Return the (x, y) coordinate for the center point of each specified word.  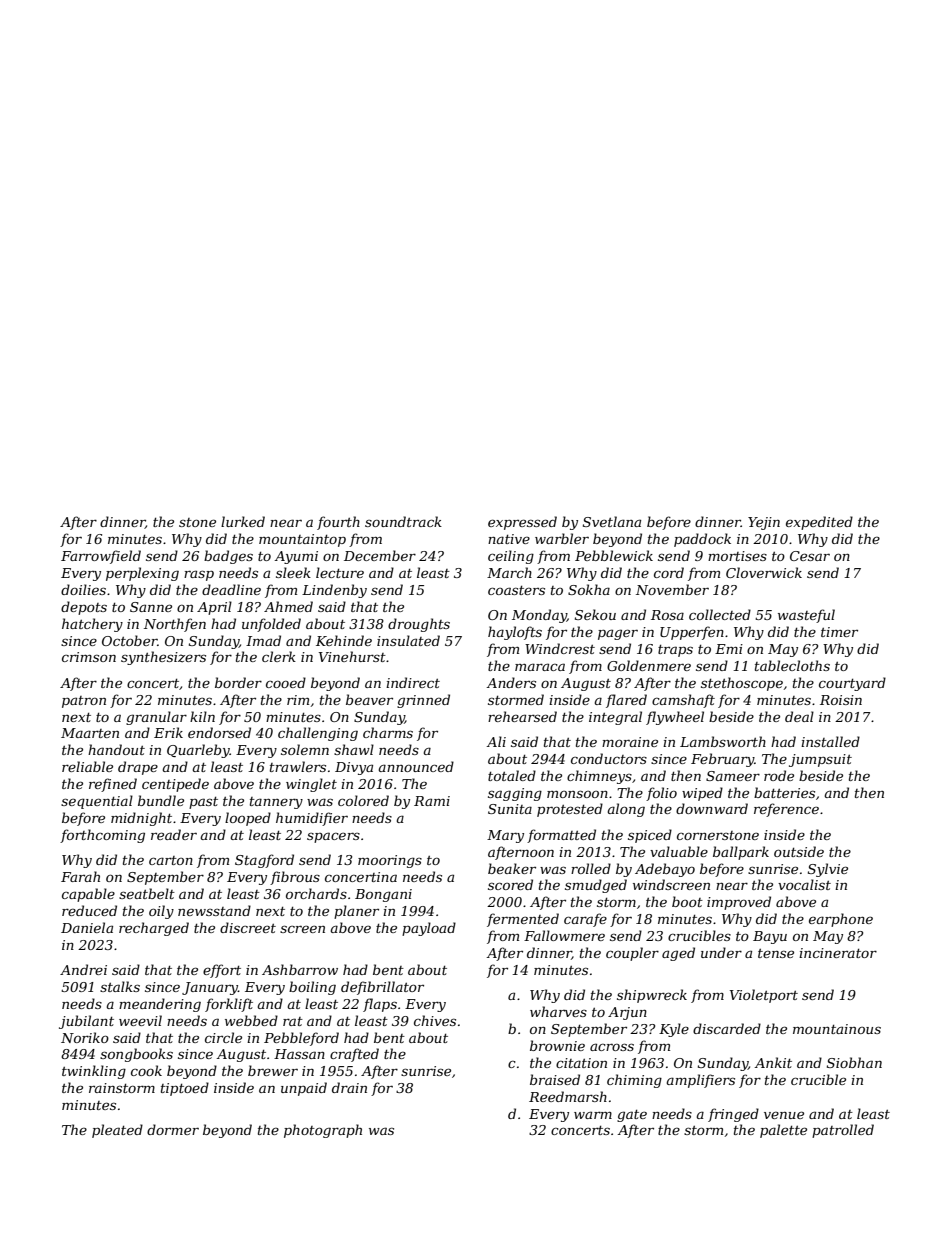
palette (783, 1131)
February (722, 760)
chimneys (599, 777)
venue (784, 1115)
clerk (279, 656)
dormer (173, 1129)
